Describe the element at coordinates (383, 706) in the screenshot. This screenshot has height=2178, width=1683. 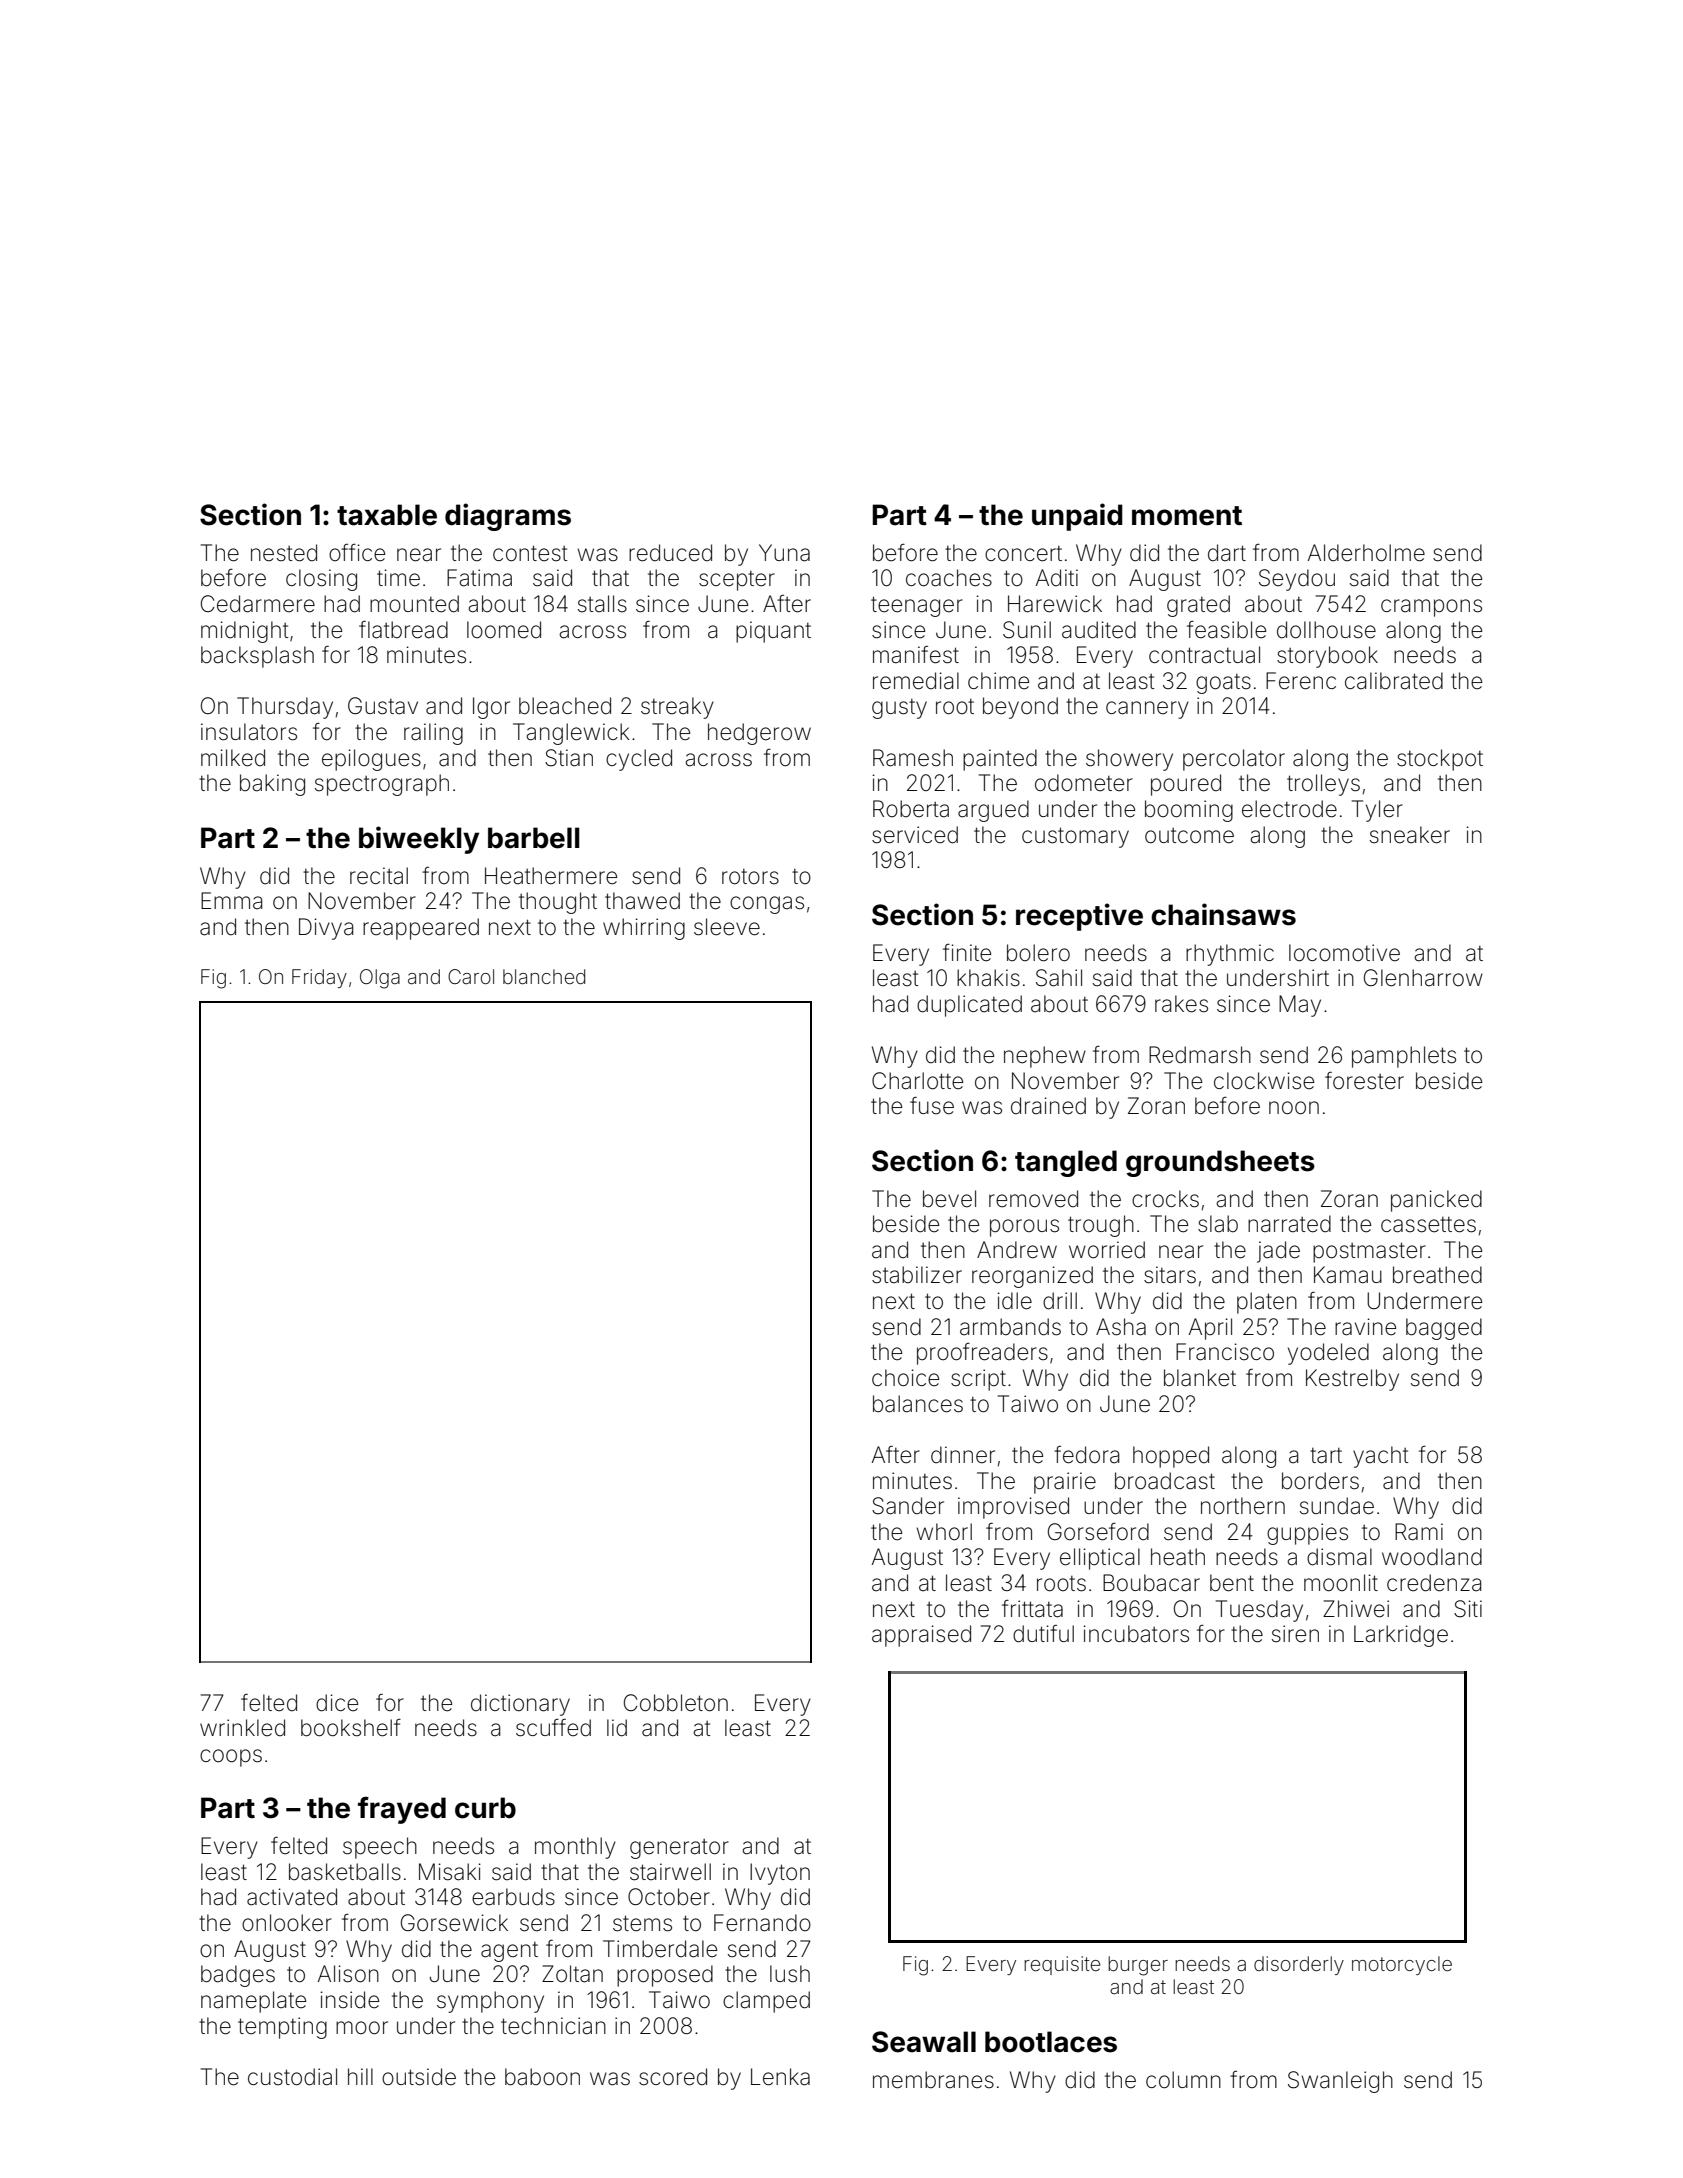
I see `Gustav` at that location.
